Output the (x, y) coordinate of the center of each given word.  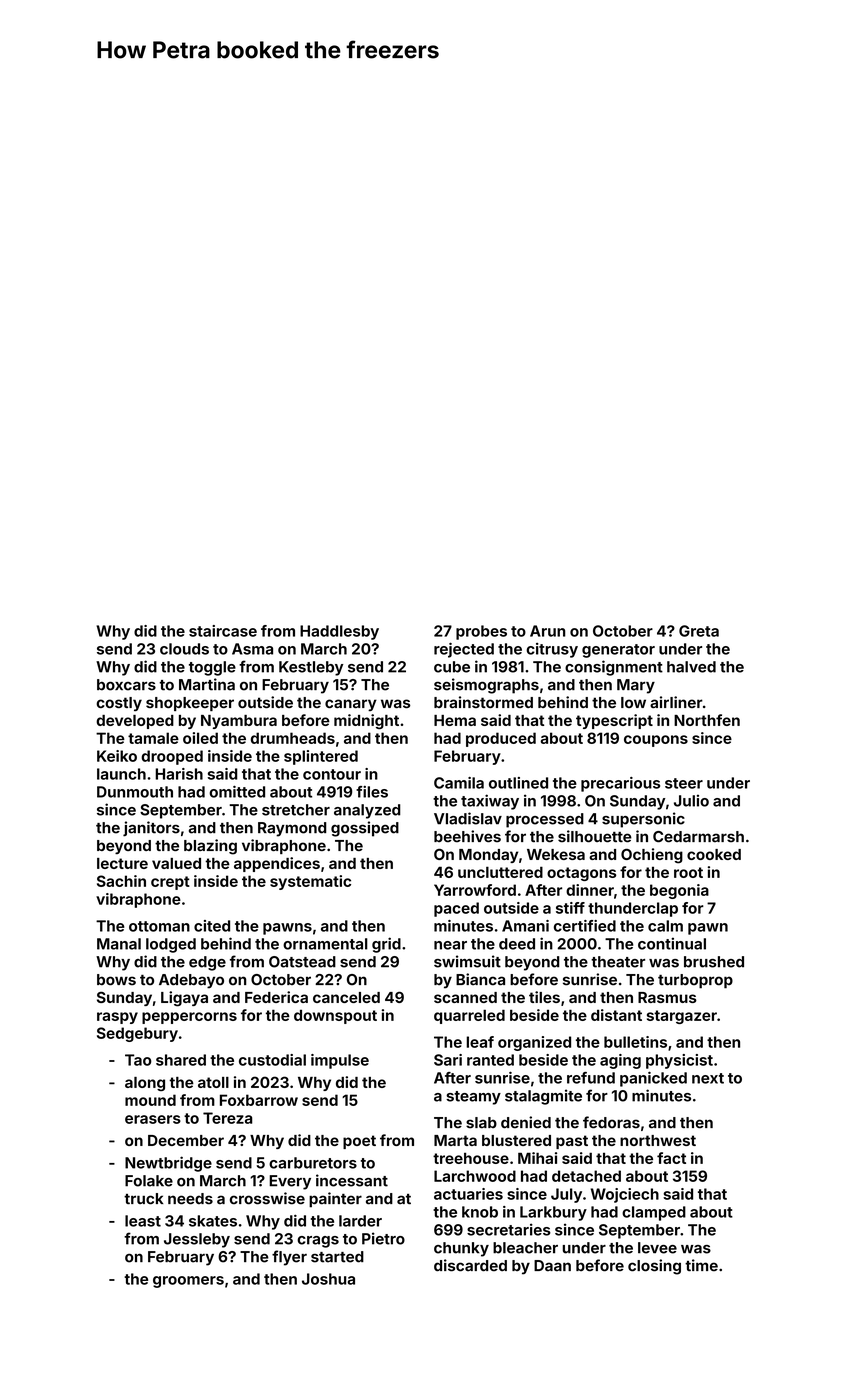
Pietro (383, 1238)
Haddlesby (339, 632)
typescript (614, 721)
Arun (548, 631)
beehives (467, 836)
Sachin (121, 881)
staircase (223, 631)
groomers (188, 1282)
